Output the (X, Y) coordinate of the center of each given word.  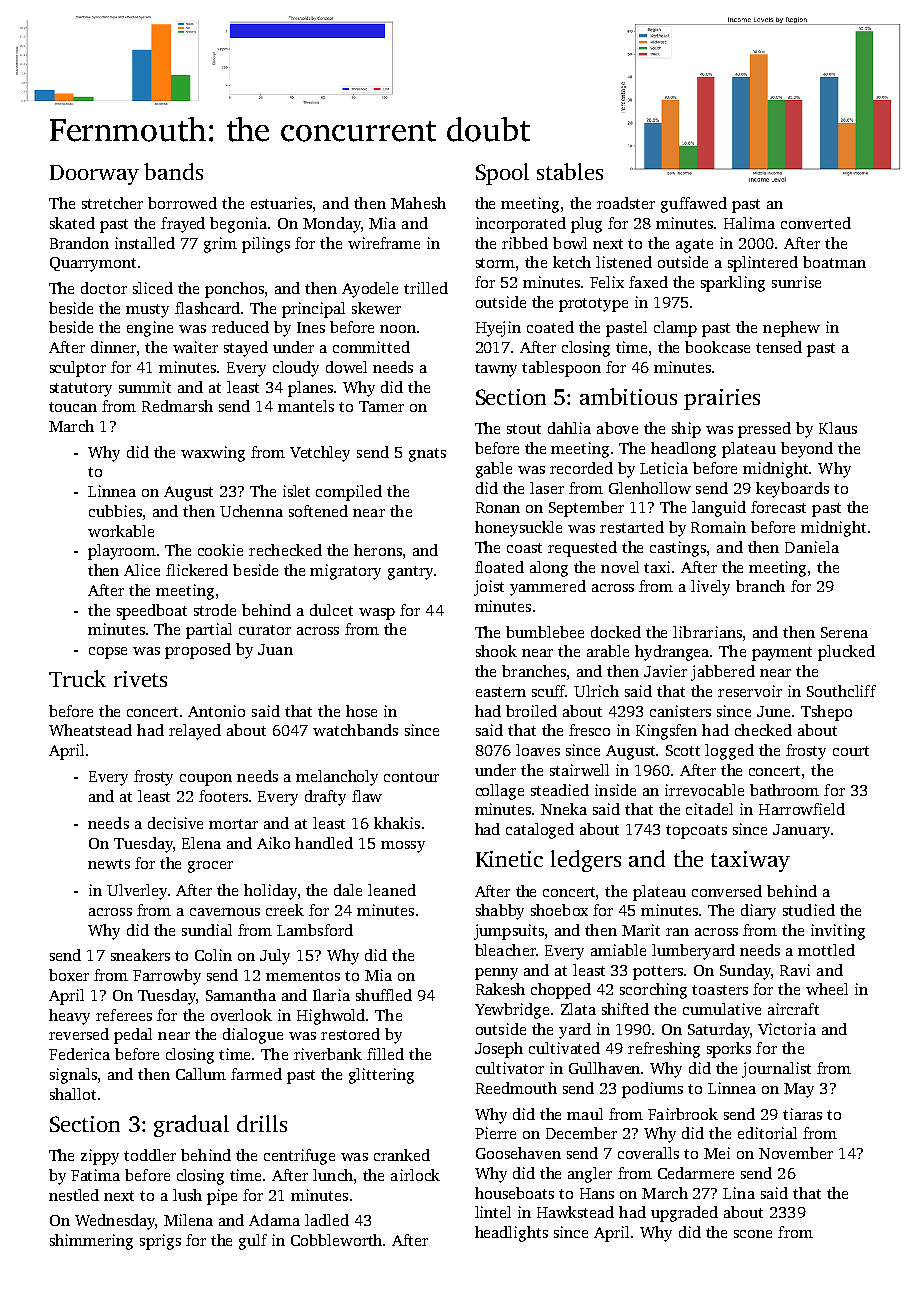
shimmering (91, 1242)
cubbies (115, 511)
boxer (69, 975)
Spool (502, 174)
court (851, 751)
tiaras (802, 1114)
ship (686, 430)
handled (324, 843)
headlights (511, 1234)
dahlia (569, 428)
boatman (834, 262)
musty (147, 311)
